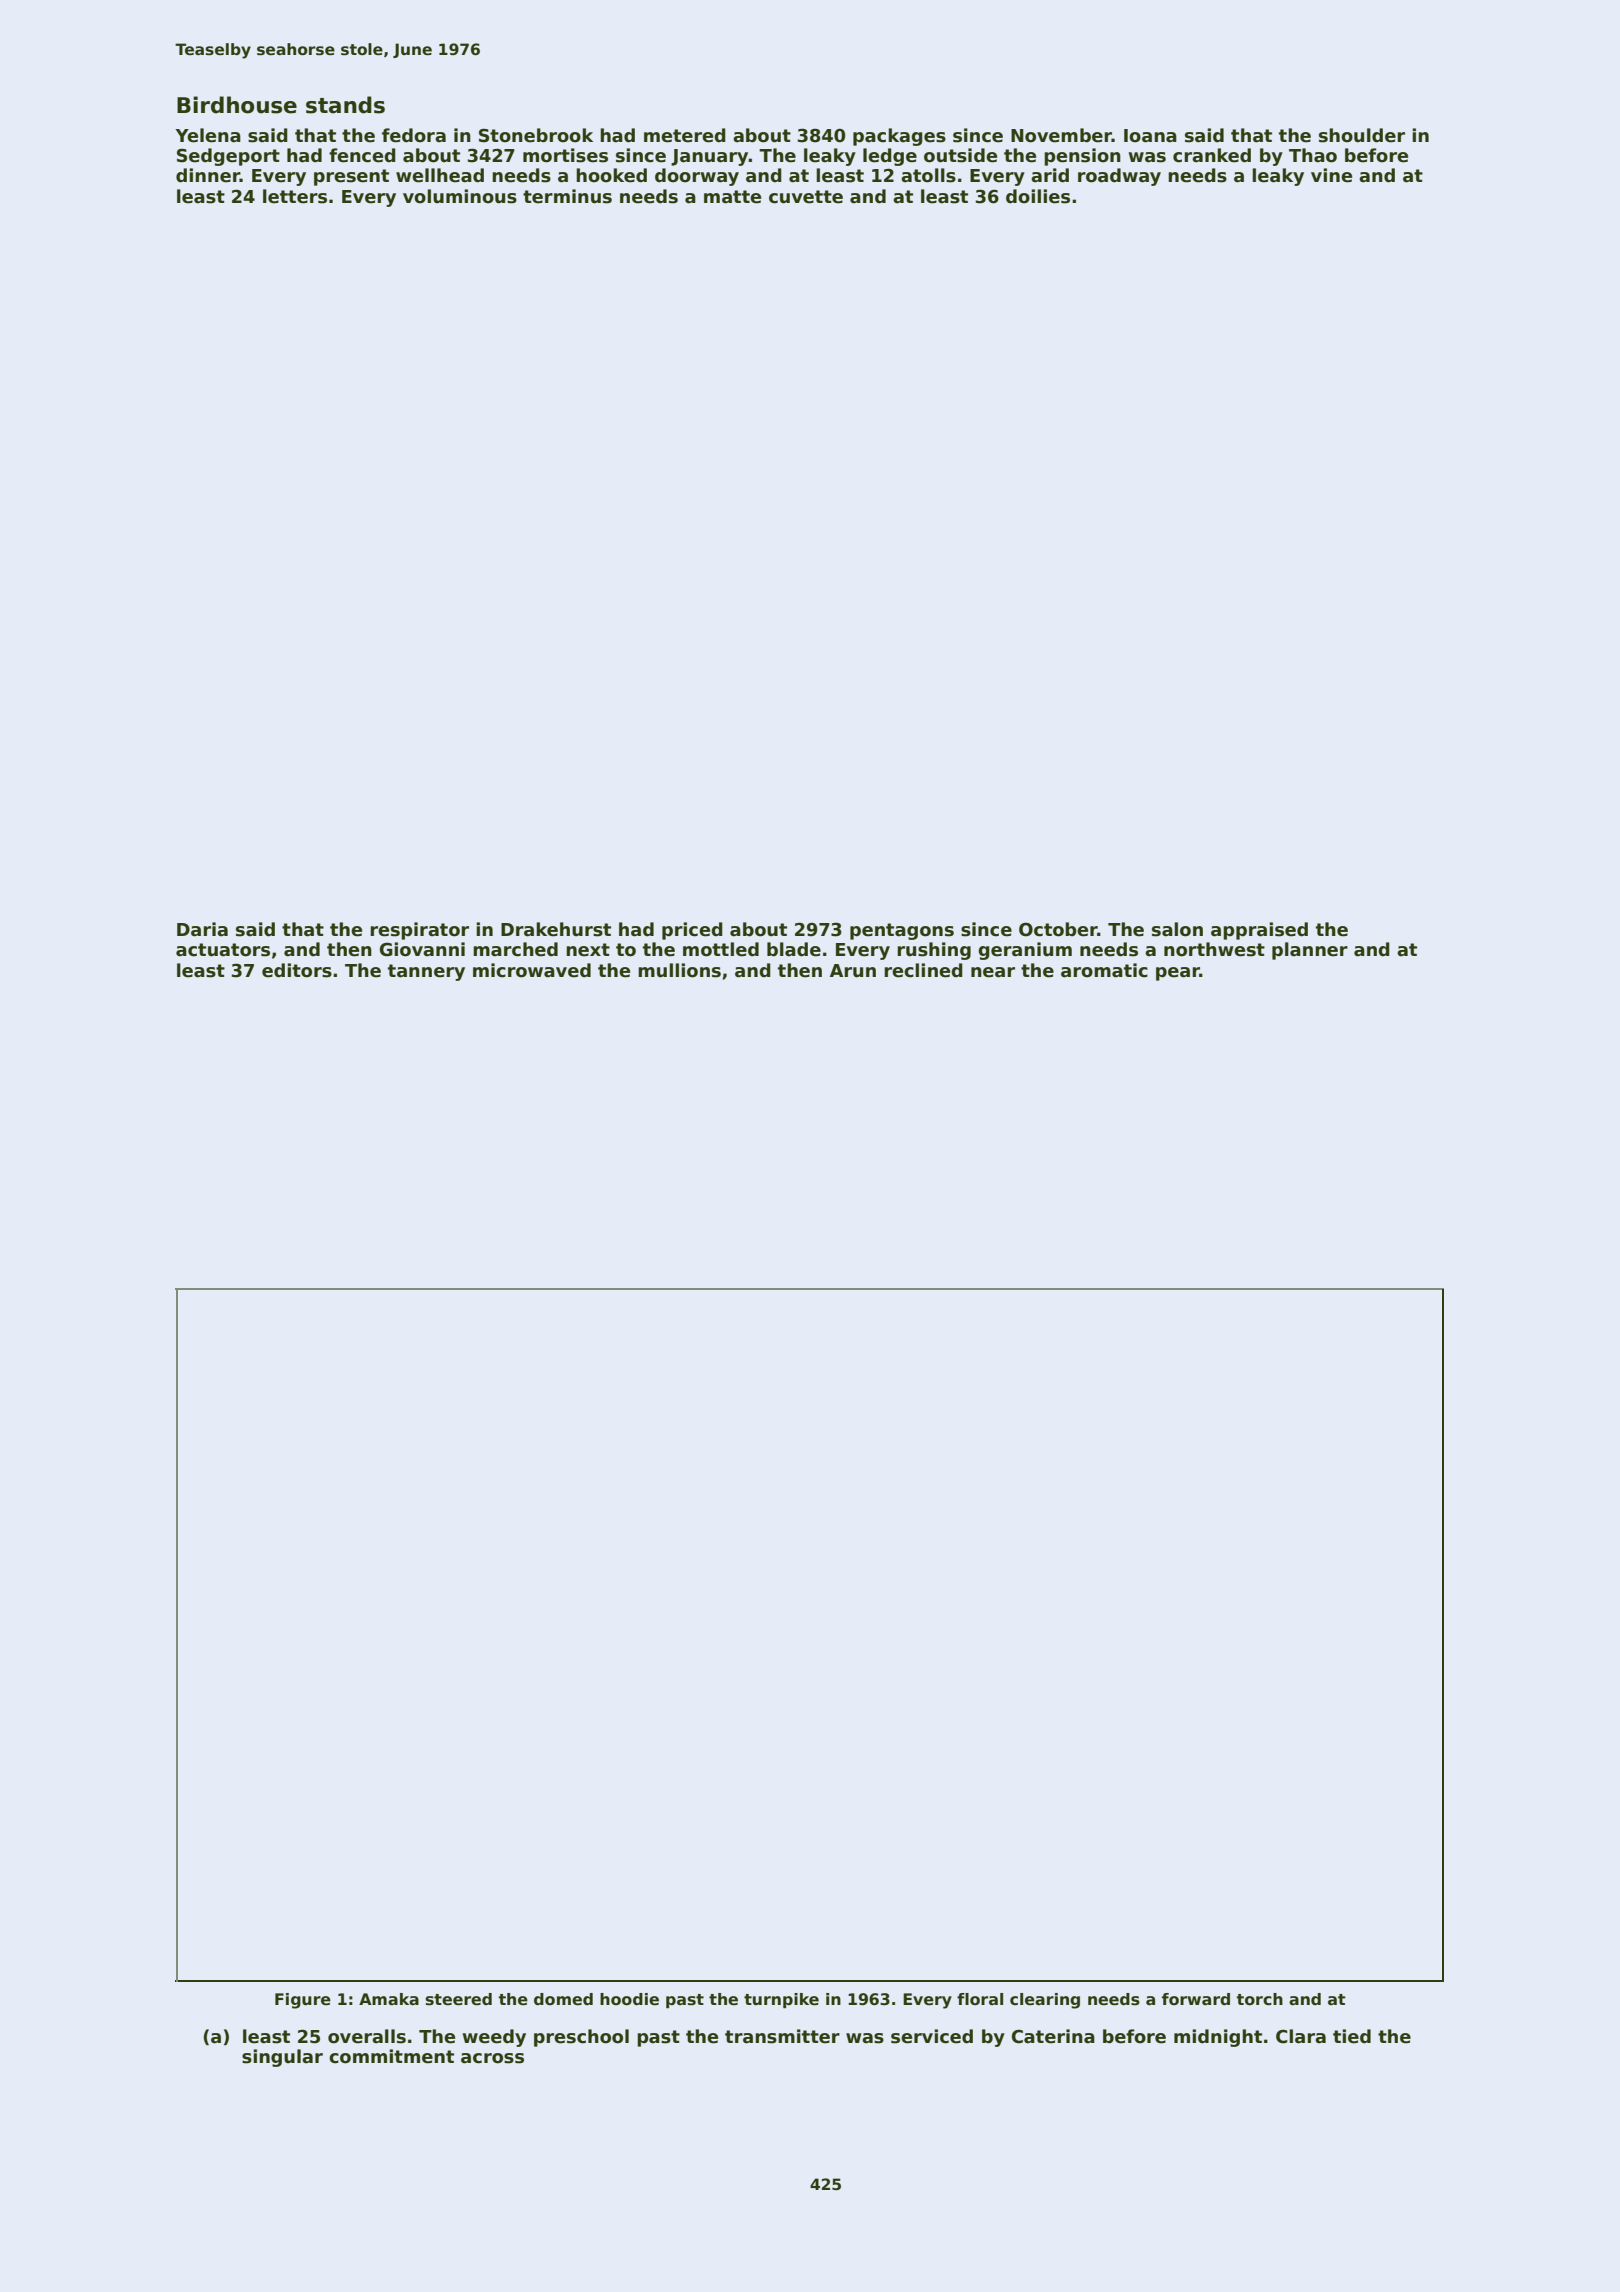 Image resolution: width=1620 pixels, height=2292 pixels. I want to click on cuvette, so click(806, 197).
